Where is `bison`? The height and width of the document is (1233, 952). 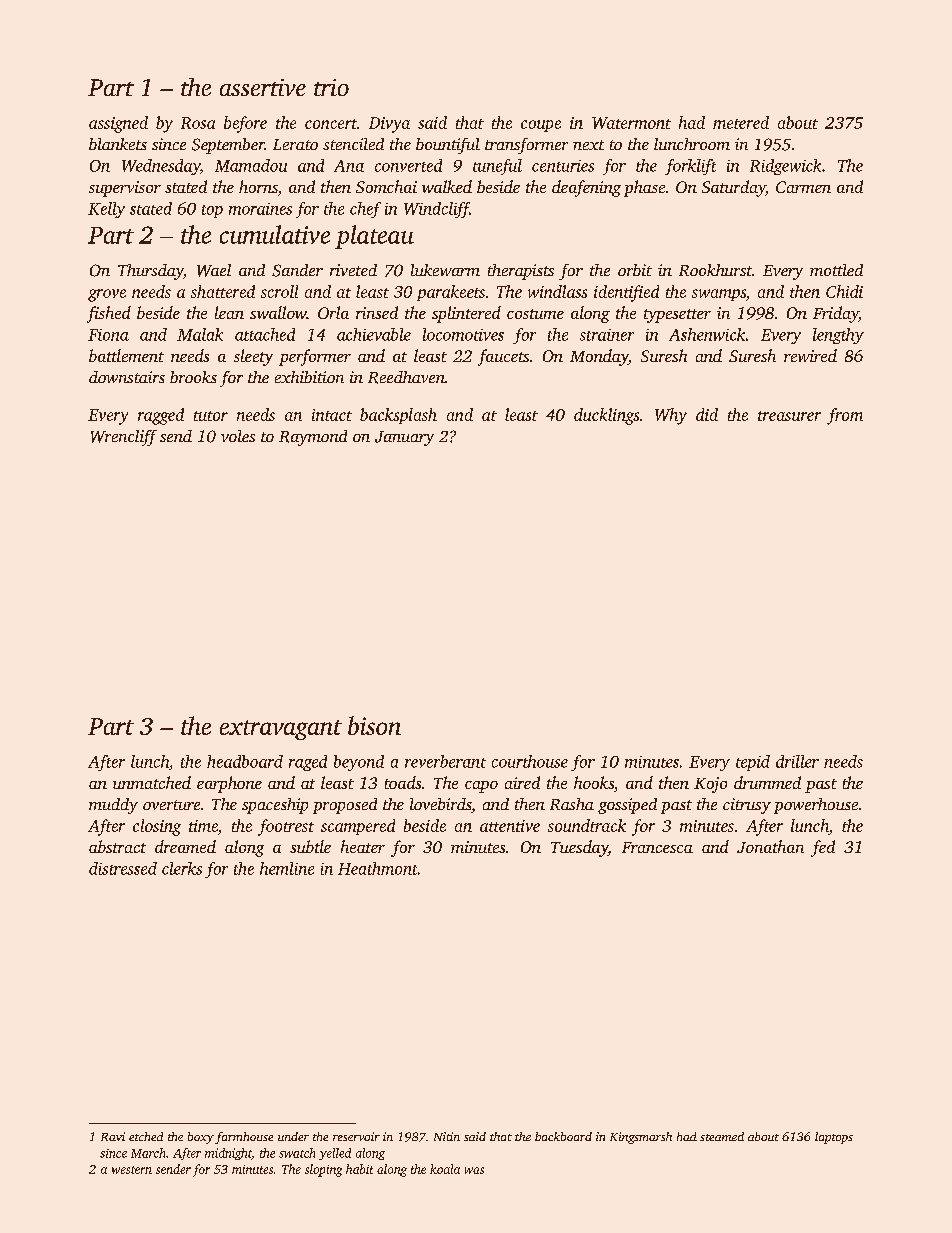 bison is located at coordinates (374, 725).
